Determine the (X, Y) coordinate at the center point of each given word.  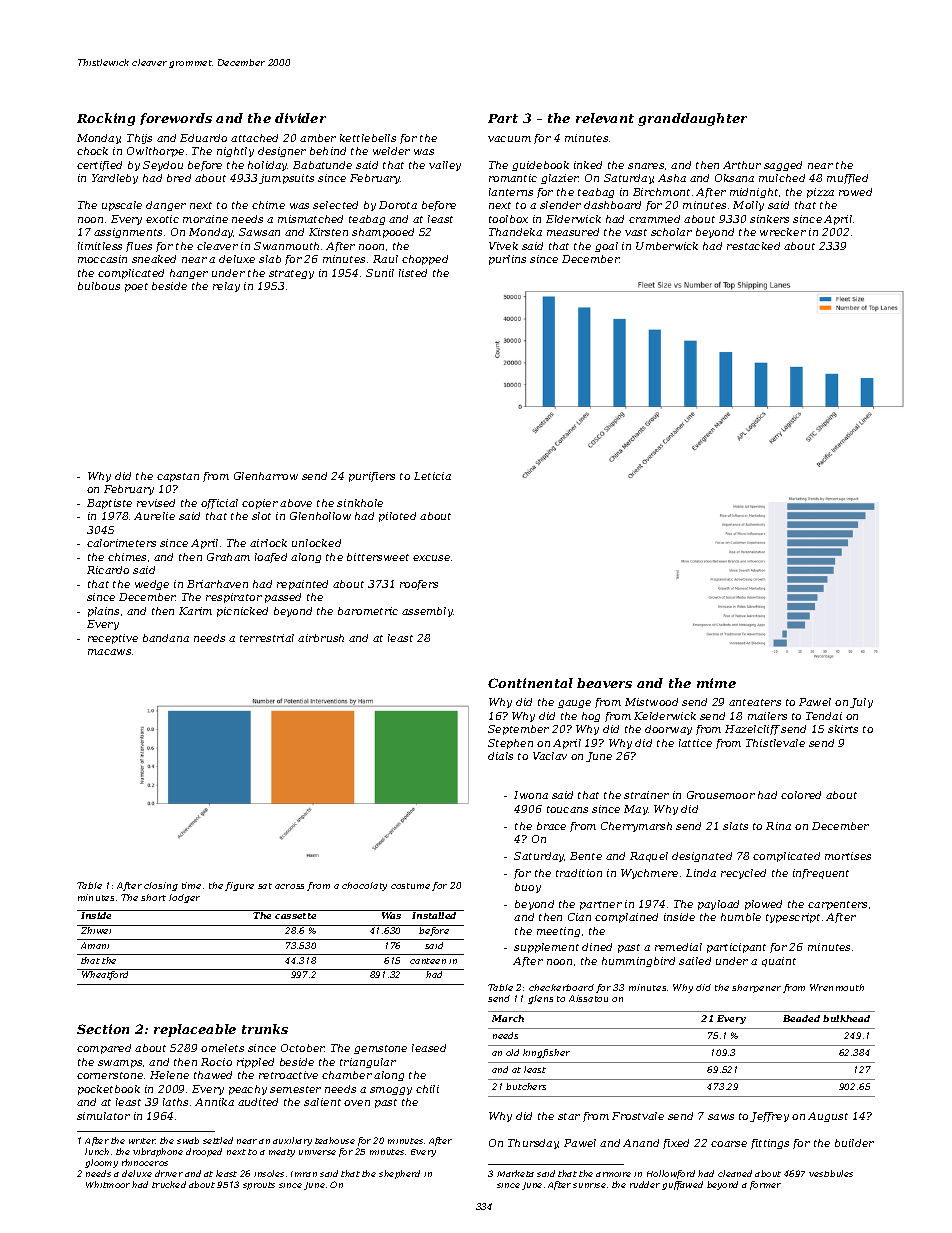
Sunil (380, 273)
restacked (753, 246)
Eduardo (203, 138)
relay (226, 287)
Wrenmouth (837, 987)
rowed (855, 192)
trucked (169, 1184)
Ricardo (108, 570)
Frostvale (638, 1116)
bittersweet (378, 557)
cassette (295, 916)
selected (335, 205)
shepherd (399, 1174)
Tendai (824, 716)
